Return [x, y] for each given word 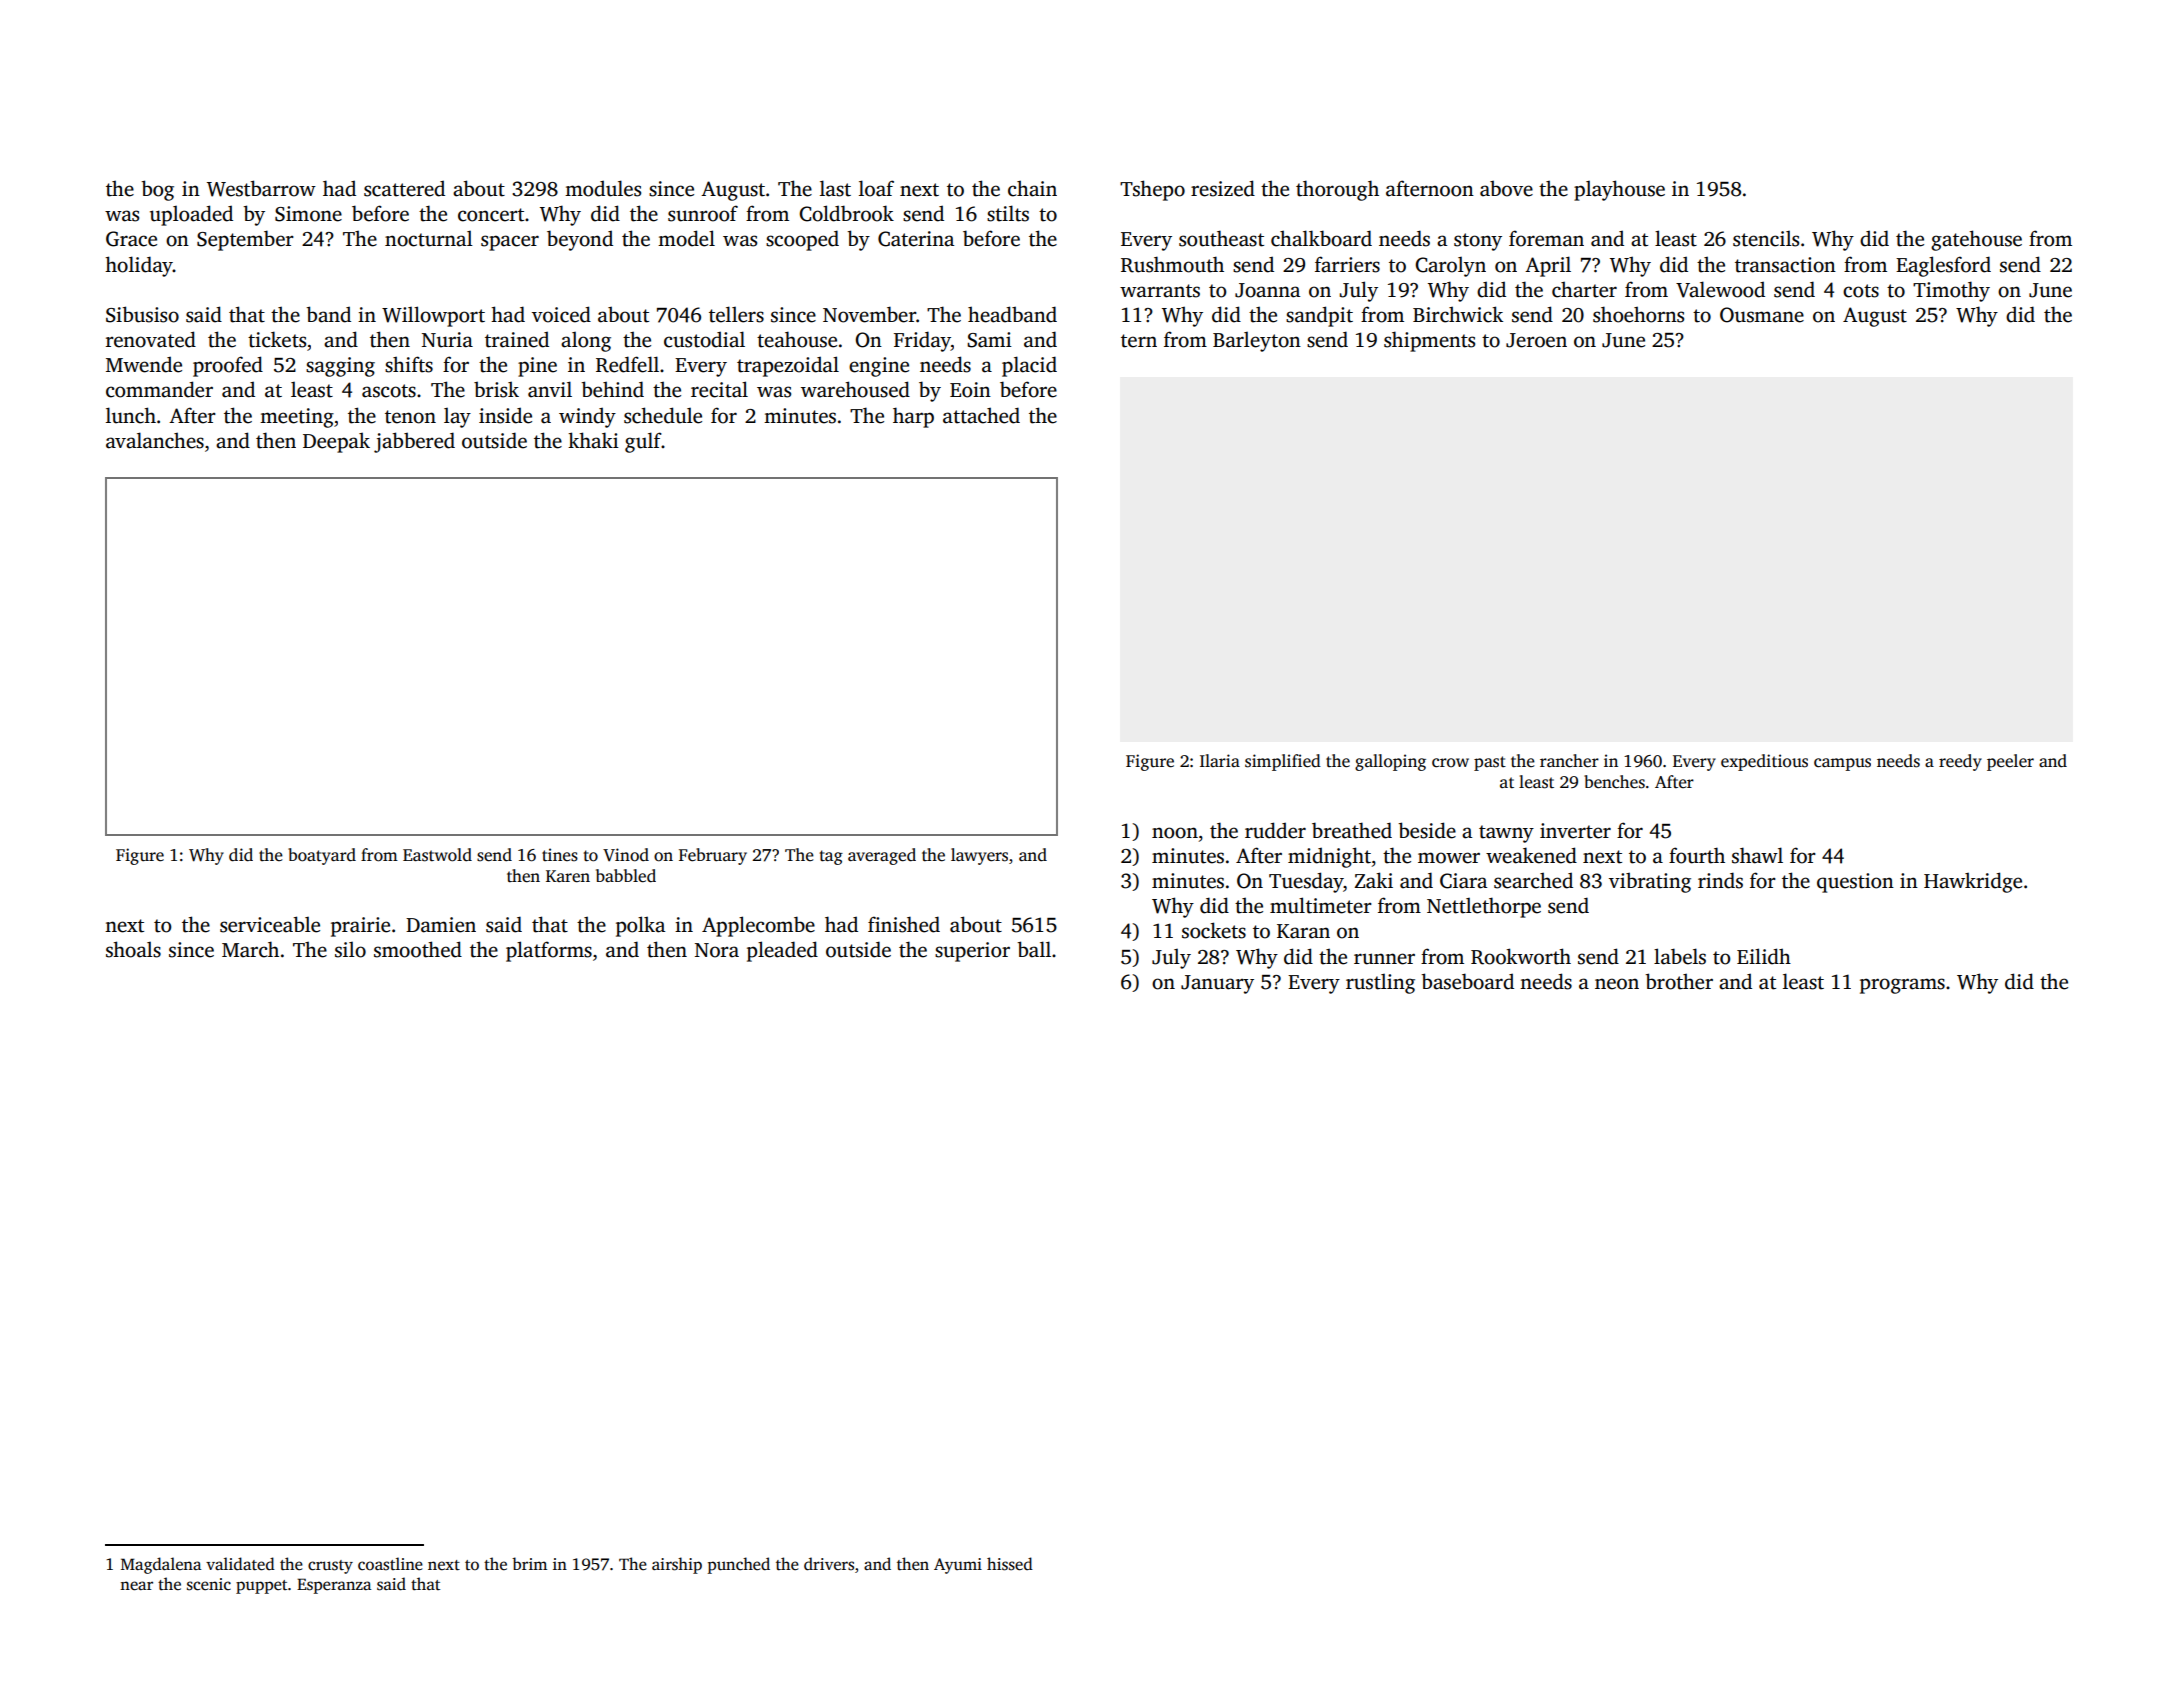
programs [1902, 986]
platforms [549, 951]
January [1217, 984]
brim [529, 1563]
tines [560, 855]
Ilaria [1220, 760]
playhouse [1619, 190]
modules [603, 188]
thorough [1337, 190]
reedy [1960, 762]
